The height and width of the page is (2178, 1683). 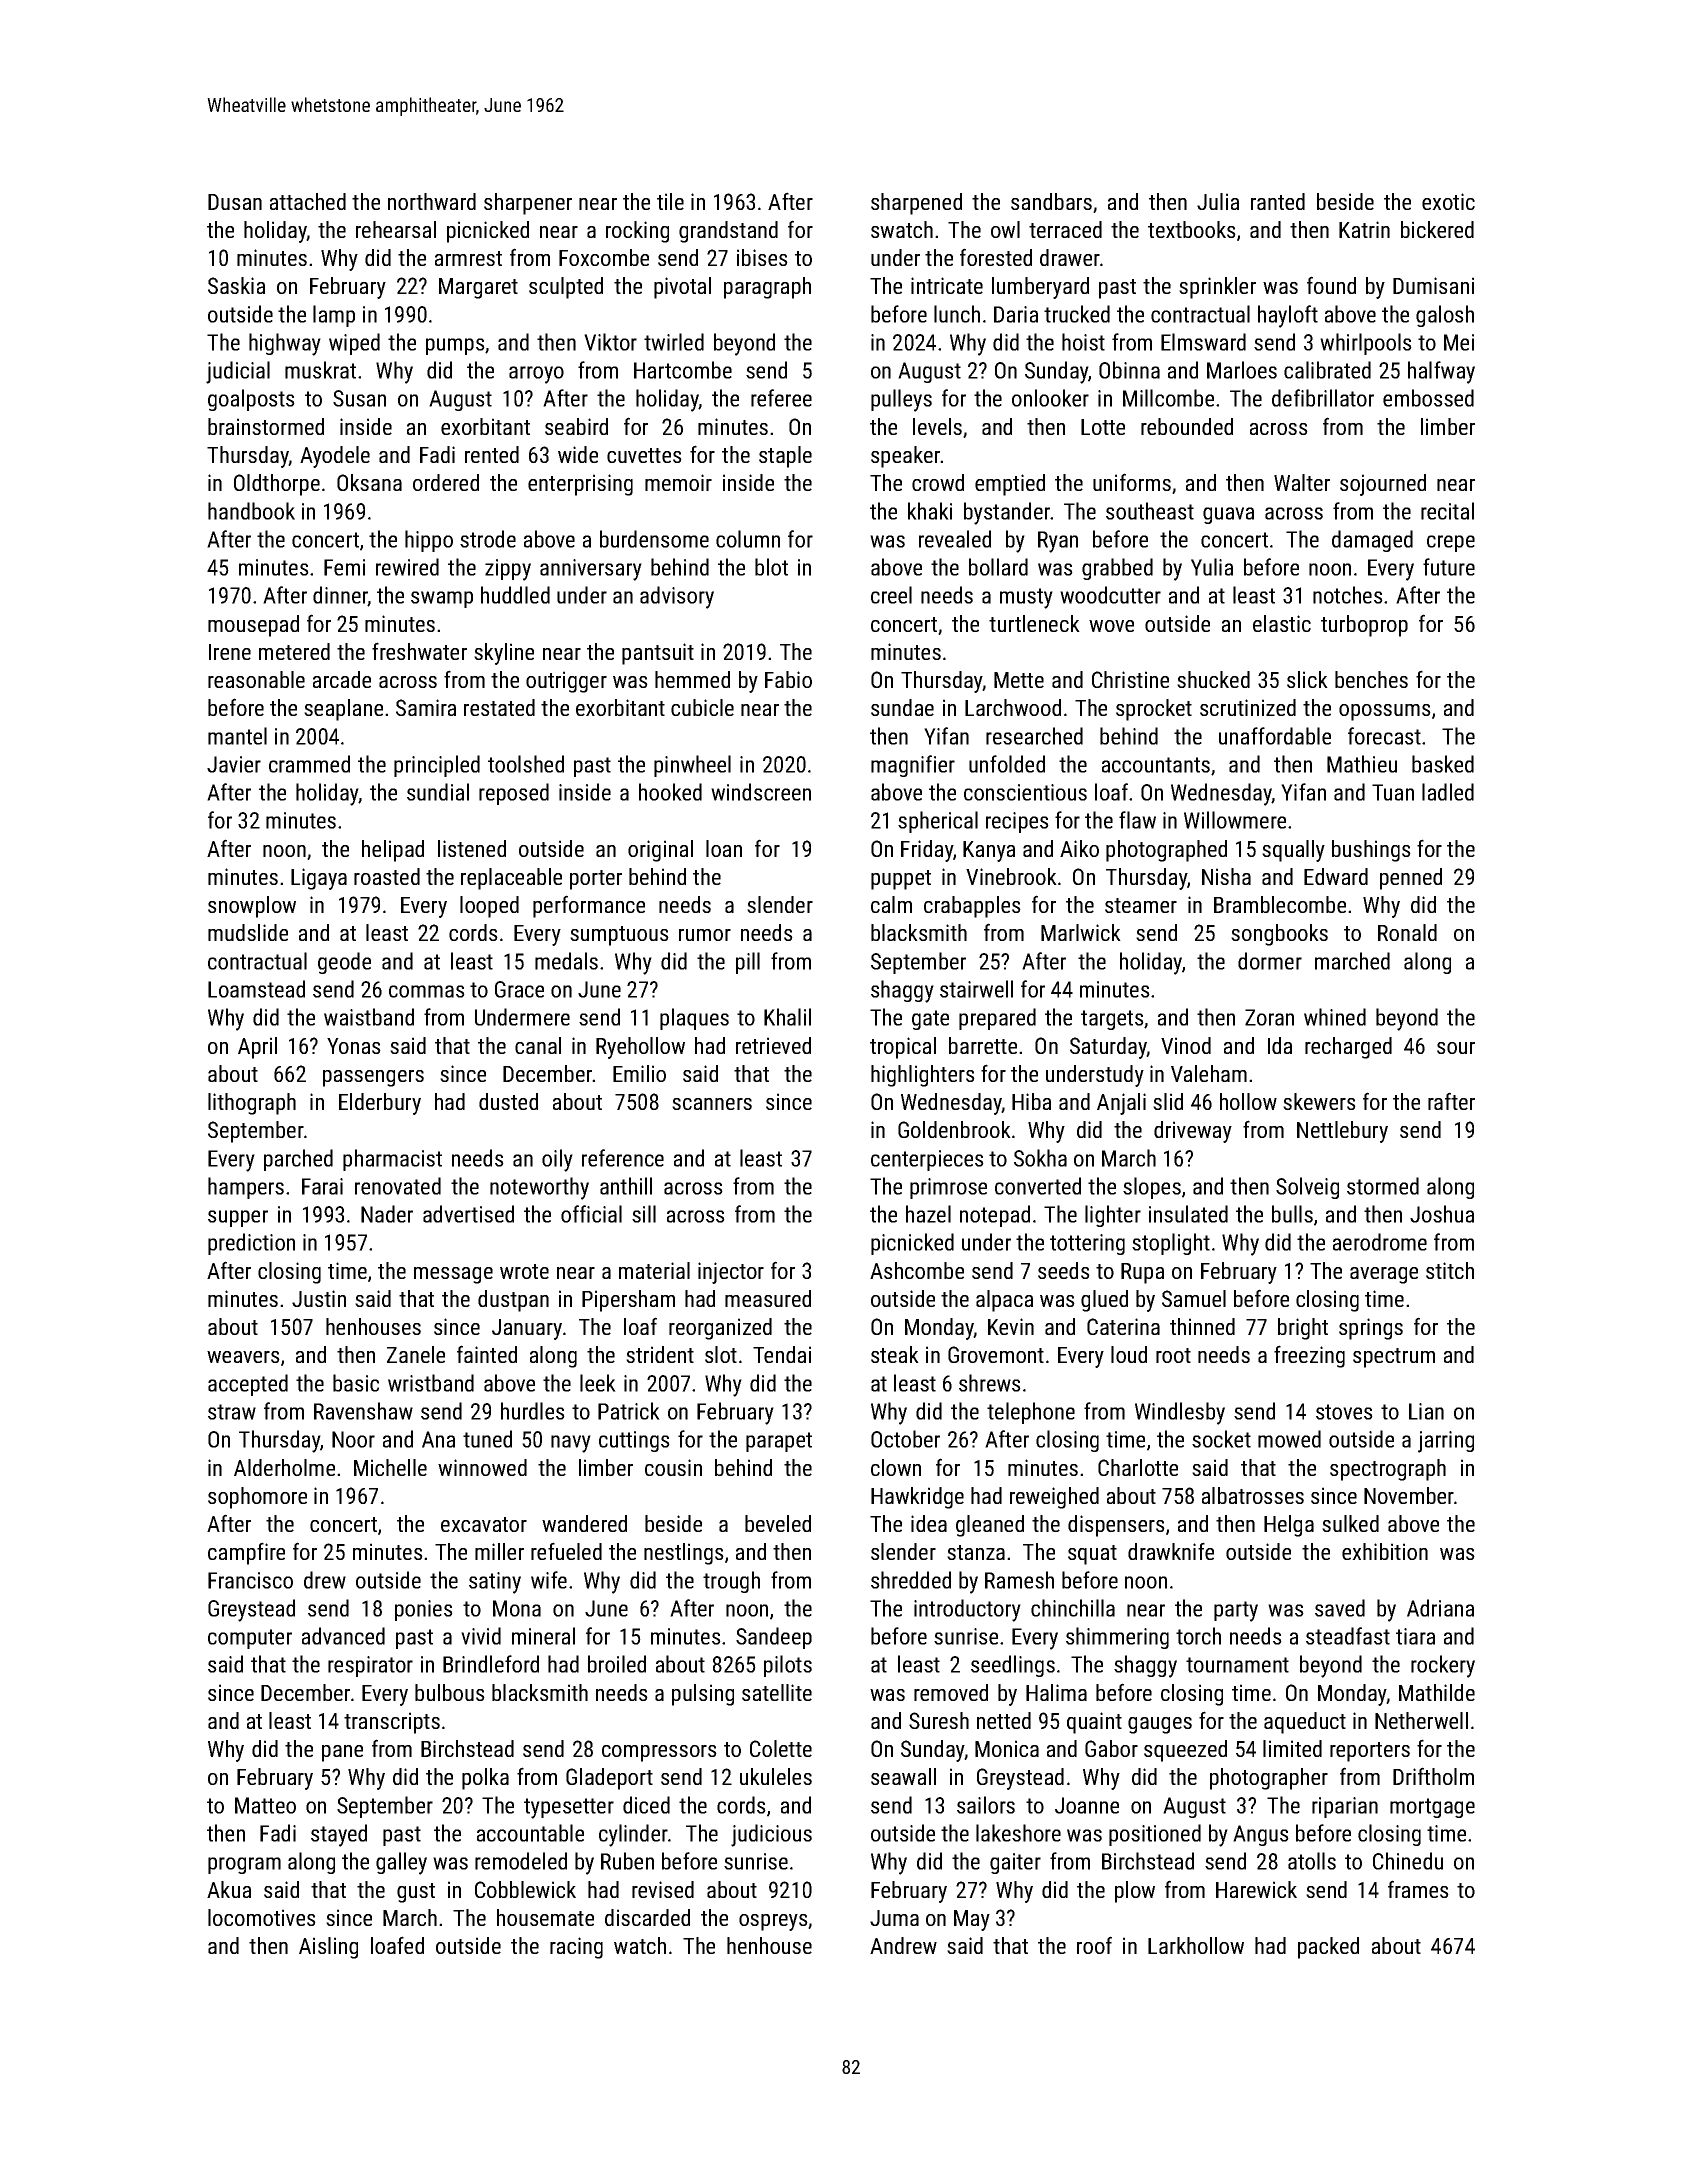 What do you see at coordinates (1448, 201) in the page?
I see `exotic` at bounding box center [1448, 201].
